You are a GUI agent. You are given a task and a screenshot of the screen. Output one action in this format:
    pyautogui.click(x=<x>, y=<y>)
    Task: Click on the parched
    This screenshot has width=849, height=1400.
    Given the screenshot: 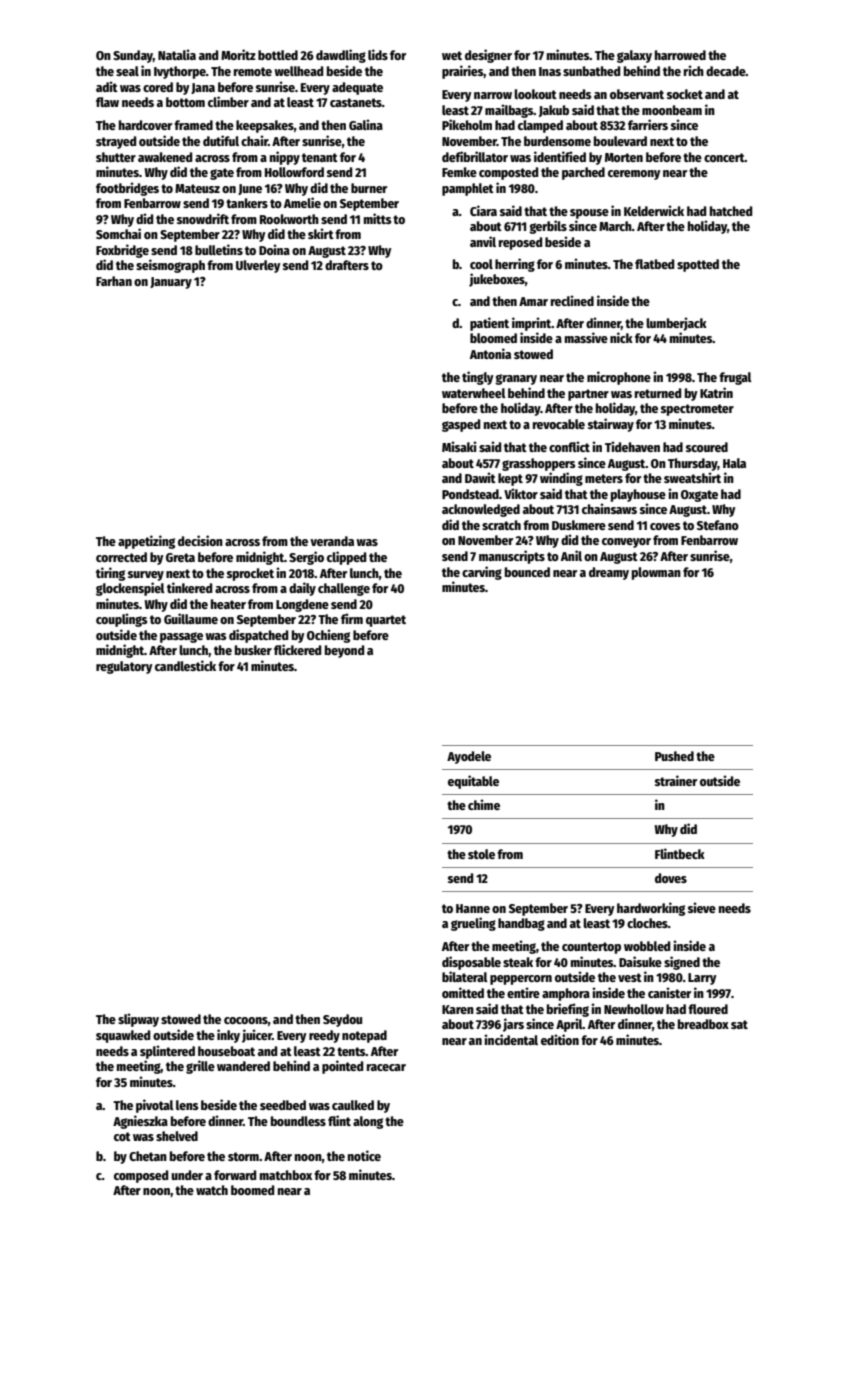 What is the action you would take?
    pyautogui.click(x=583, y=173)
